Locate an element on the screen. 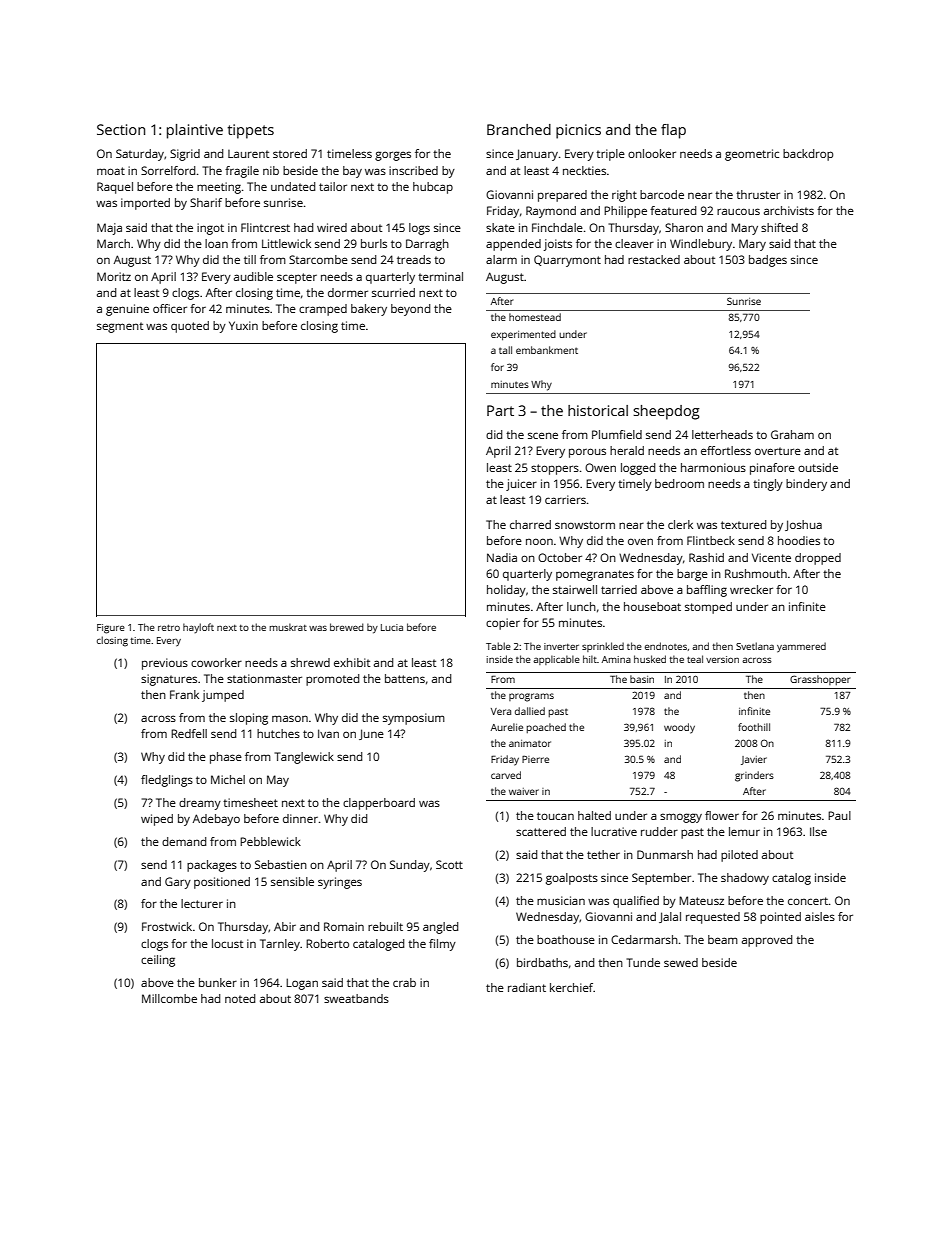 The image size is (952, 1233). applicable is located at coordinates (556, 660).
